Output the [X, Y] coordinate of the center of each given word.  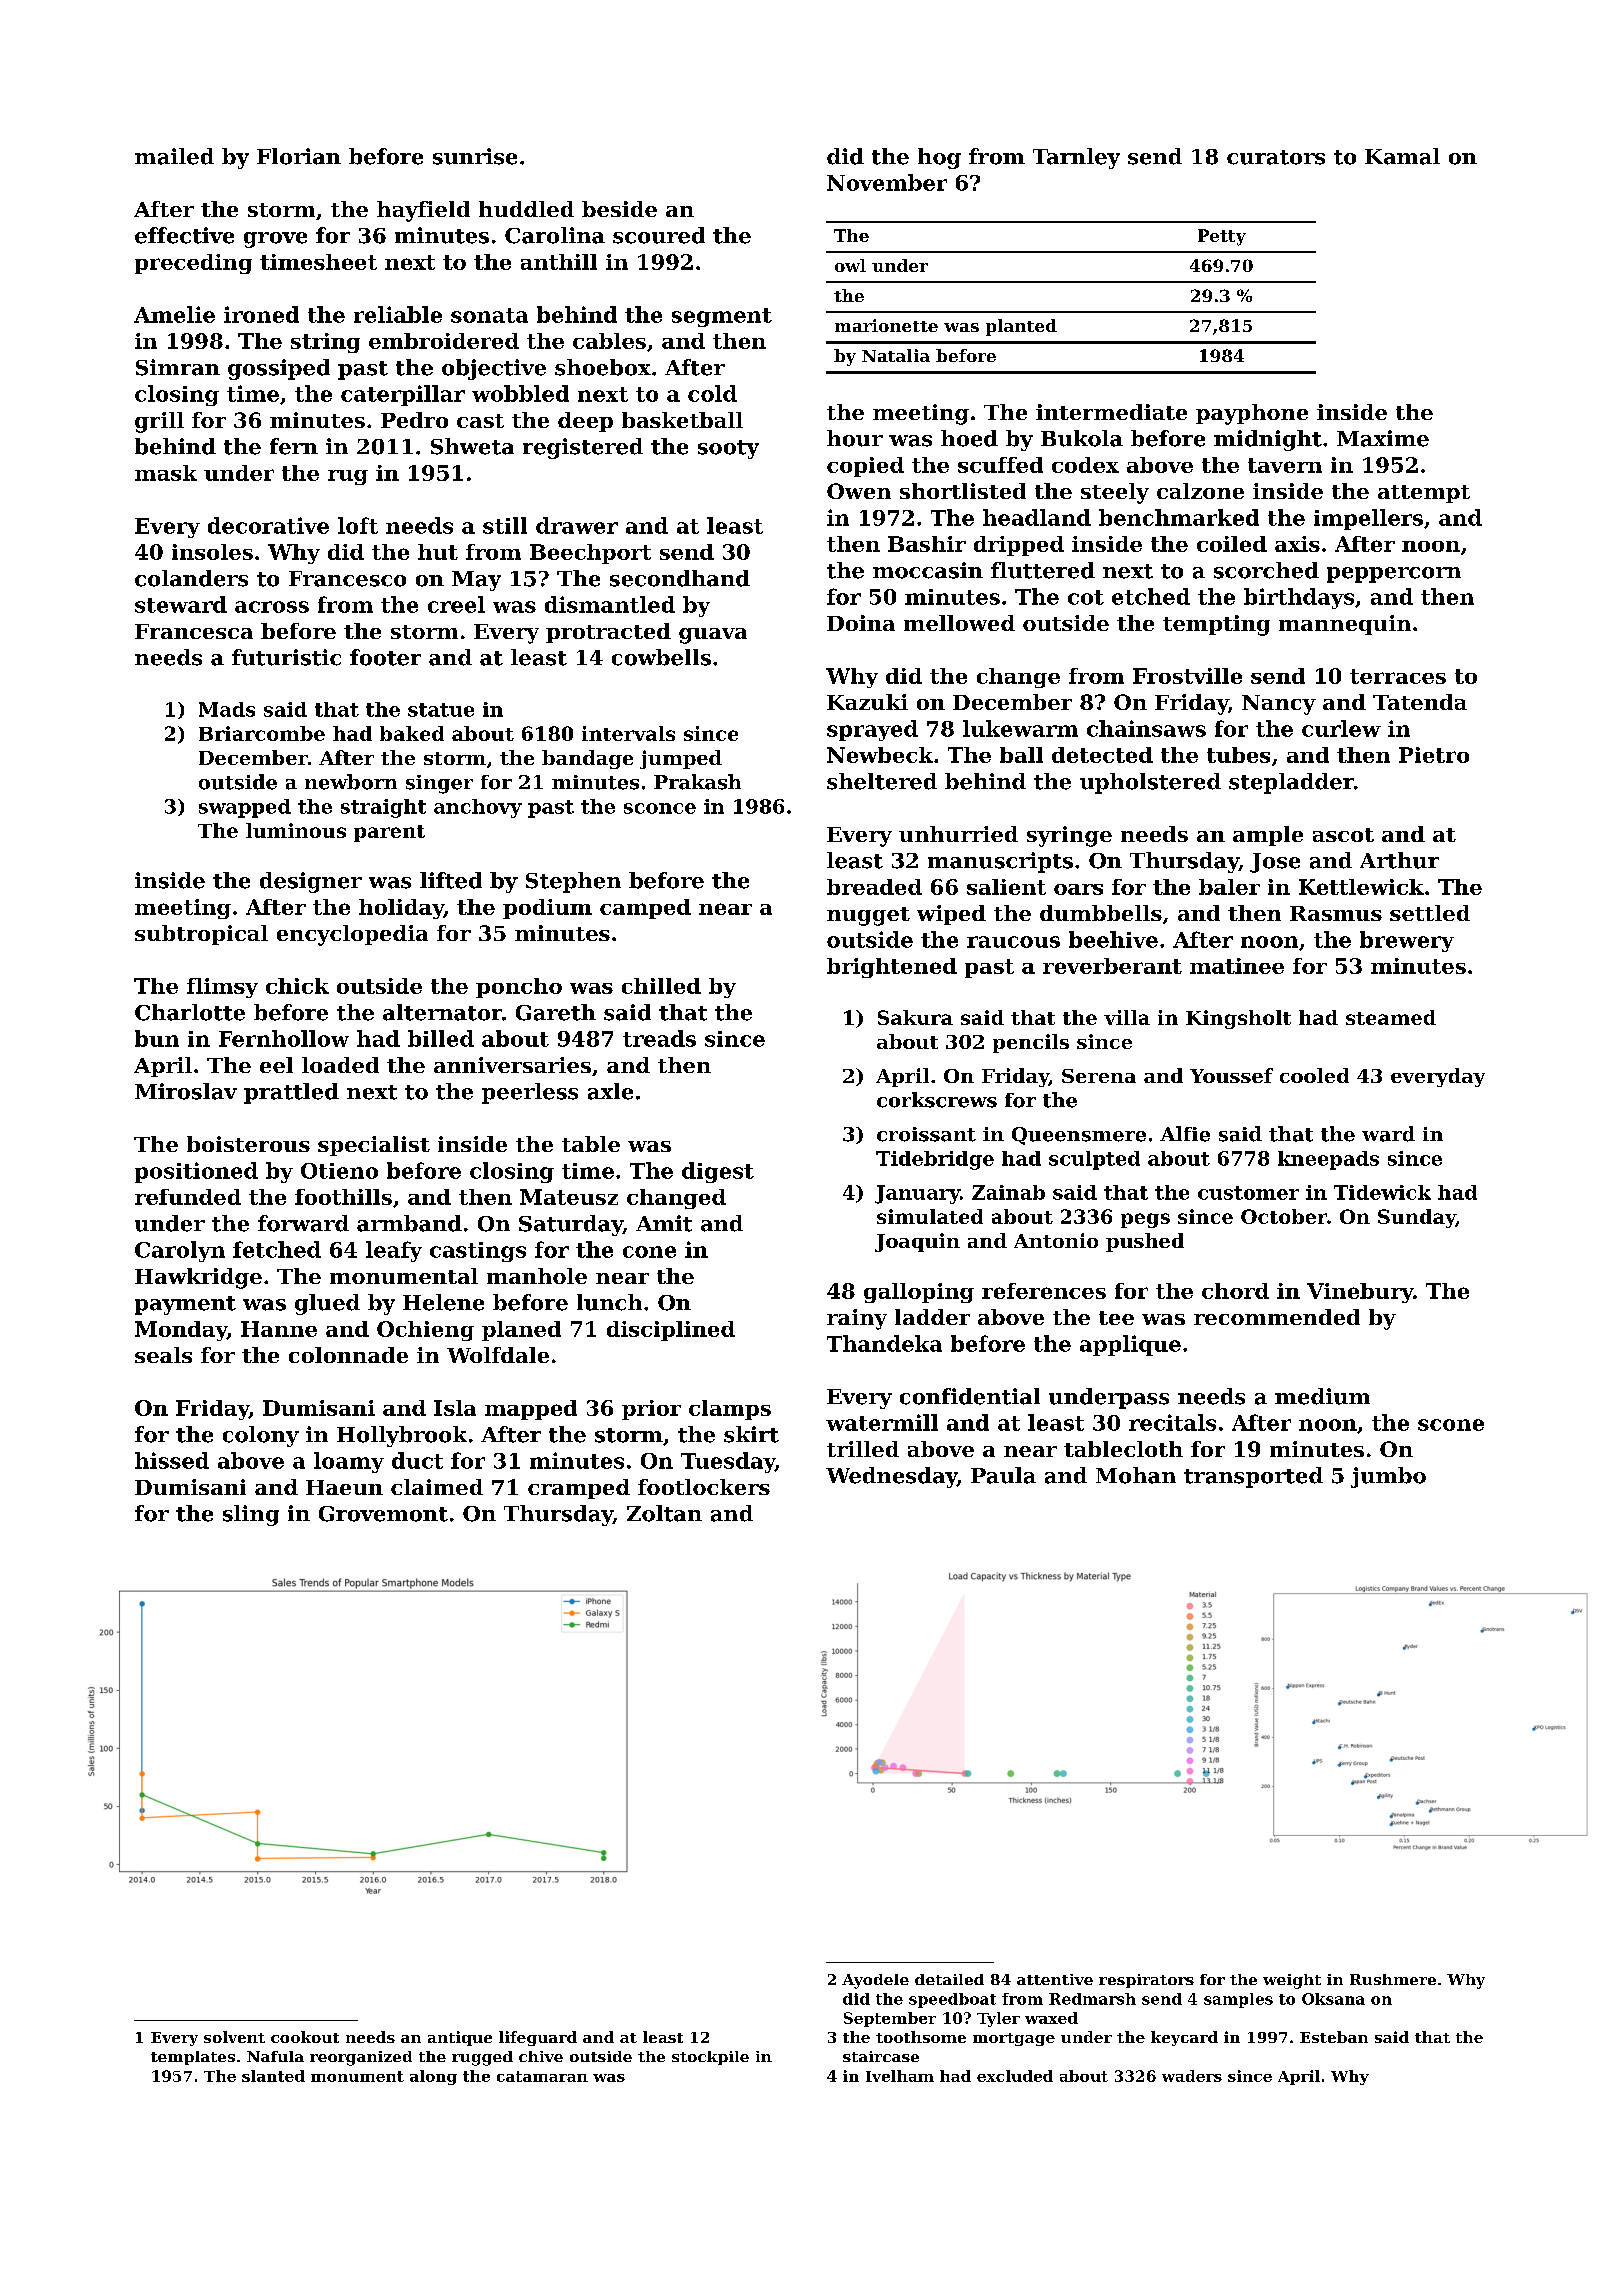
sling [251, 1515]
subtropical [201, 935]
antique [460, 2038]
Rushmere [1393, 1979]
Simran [178, 367]
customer [1248, 1193]
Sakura [915, 1017]
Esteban [1334, 2037]
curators [1276, 157]
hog [939, 158]
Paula [1003, 1475]
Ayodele [875, 1981]
